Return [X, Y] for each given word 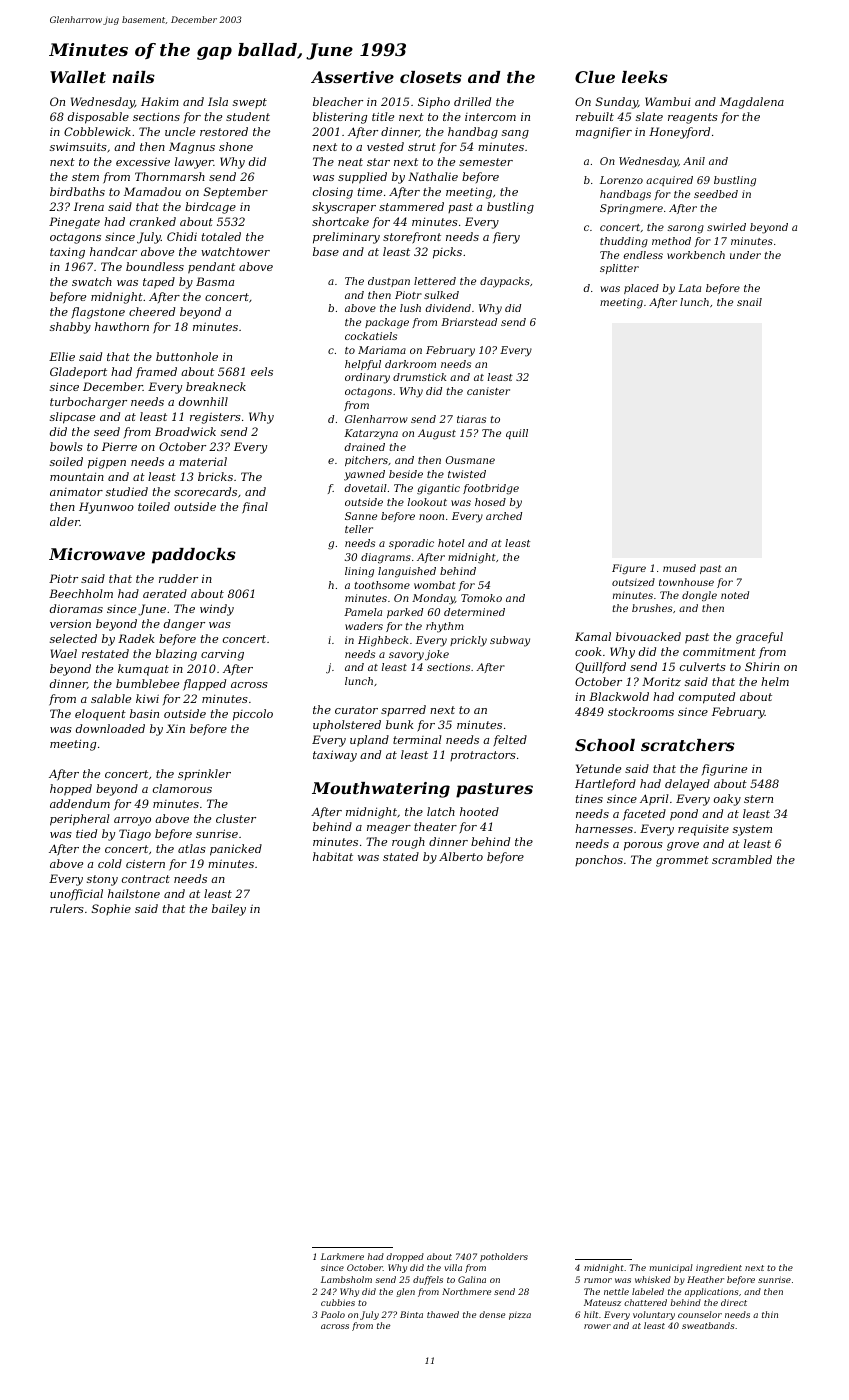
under [745, 255]
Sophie [111, 909]
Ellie [62, 356]
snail [749, 302]
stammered [411, 206]
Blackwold [619, 696]
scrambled [742, 859]
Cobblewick [97, 131]
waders [364, 626]
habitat [333, 856]
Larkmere [342, 1256]
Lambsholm [346, 1279]
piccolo [253, 715]
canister [488, 391]
